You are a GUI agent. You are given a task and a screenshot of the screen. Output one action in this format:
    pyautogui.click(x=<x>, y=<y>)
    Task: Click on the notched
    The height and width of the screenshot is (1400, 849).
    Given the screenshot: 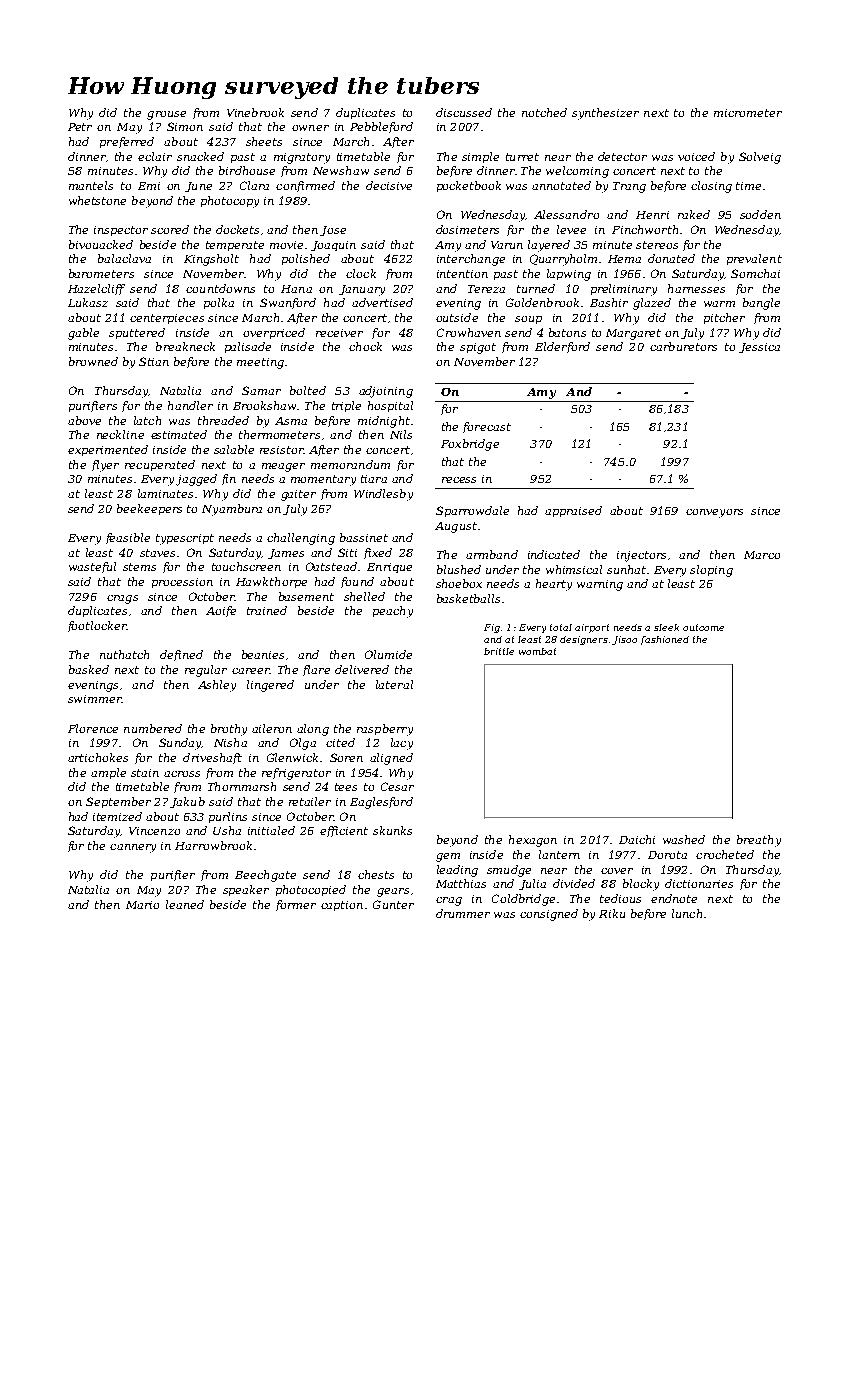 What is the action you would take?
    pyautogui.click(x=544, y=112)
